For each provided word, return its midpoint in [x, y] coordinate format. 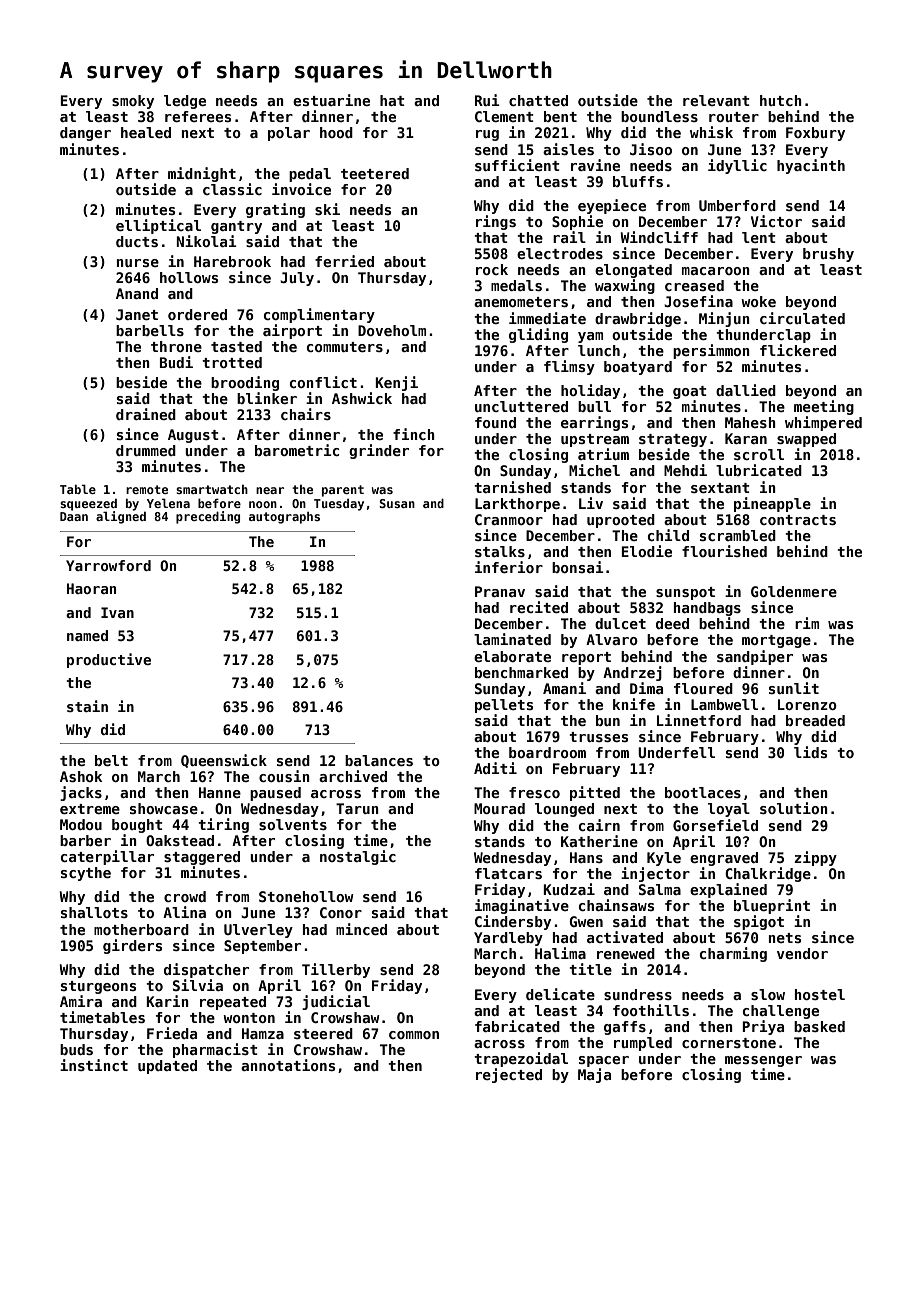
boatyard [638, 368]
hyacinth [811, 166]
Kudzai [569, 889]
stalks [500, 551]
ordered [197, 314]
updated [167, 1067]
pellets [504, 706]
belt [111, 760]
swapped [806, 440]
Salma [660, 889]
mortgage [776, 641]
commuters [345, 347]
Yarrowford [108, 565]
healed [146, 132]
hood [336, 132]
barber [85, 840]
